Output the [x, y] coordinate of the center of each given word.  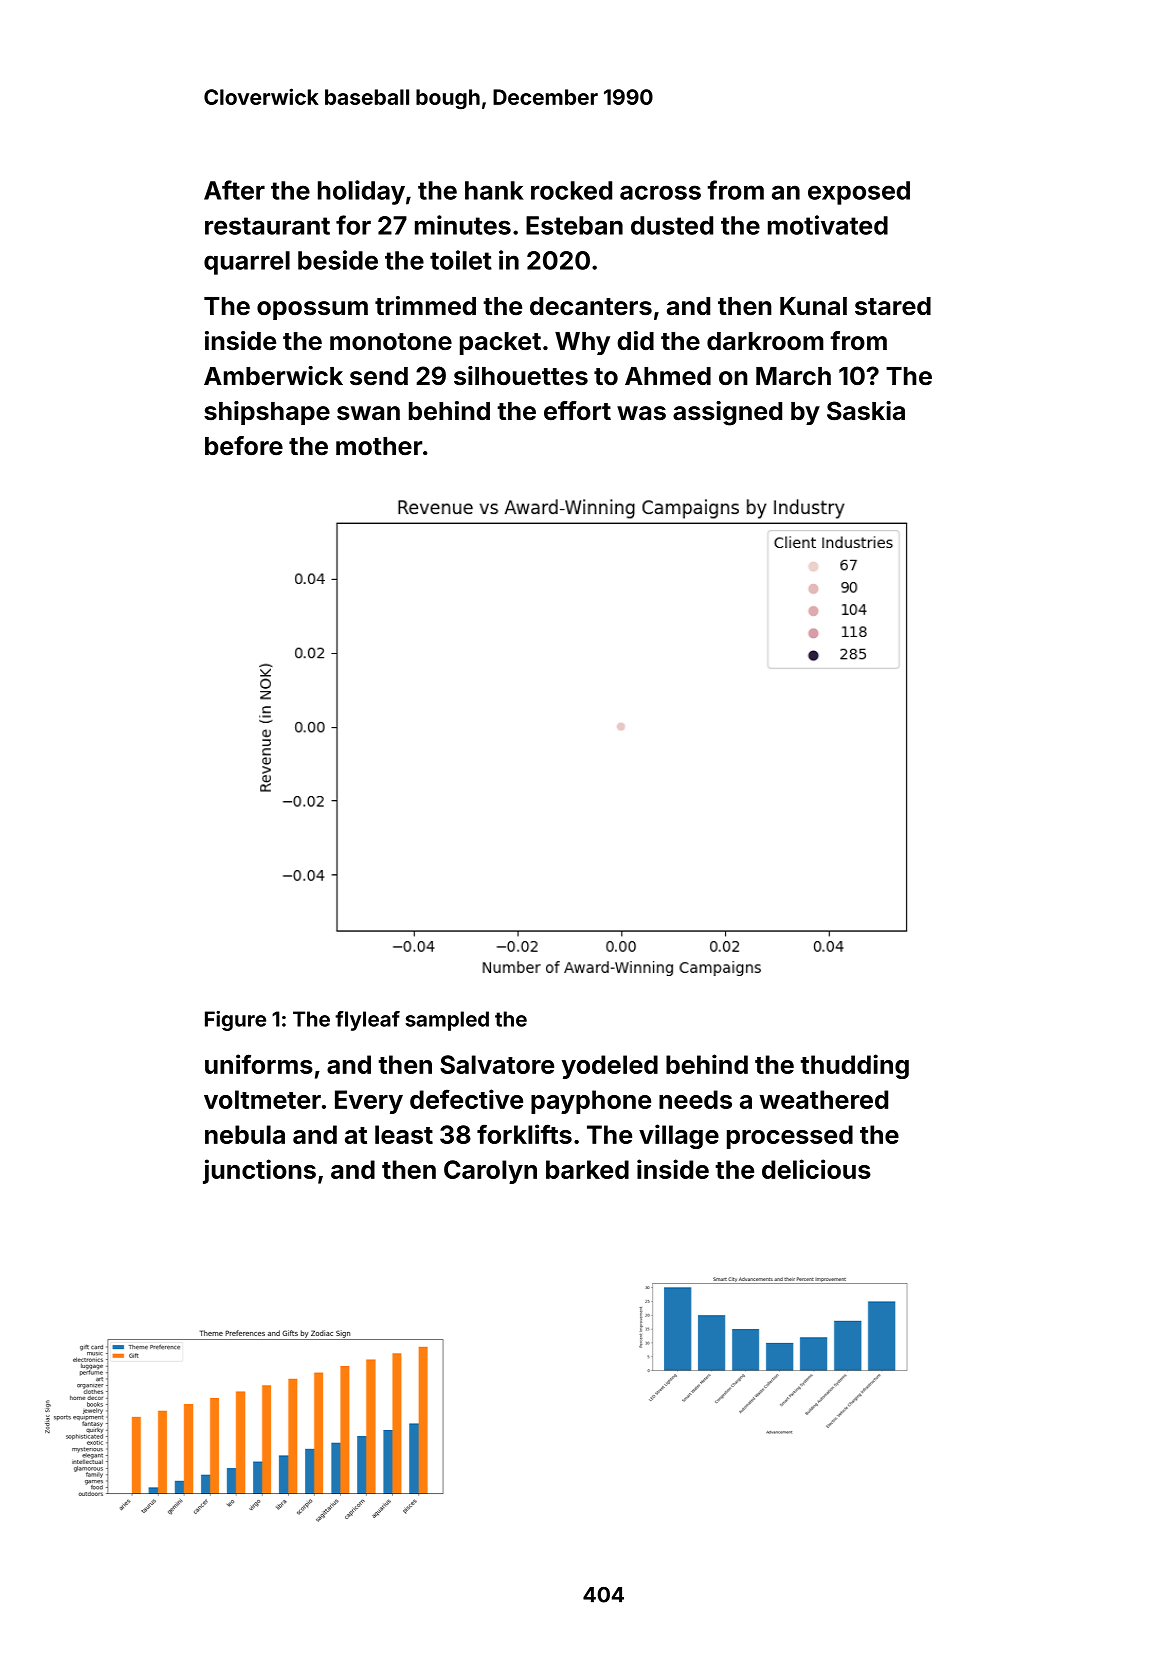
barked [587, 1169]
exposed [859, 193]
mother [379, 446]
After [234, 190]
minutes [463, 225]
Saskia [866, 411]
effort [577, 411]
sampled [447, 1021]
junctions [259, 1171]
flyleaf [367, 1021]
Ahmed [668, 376]
